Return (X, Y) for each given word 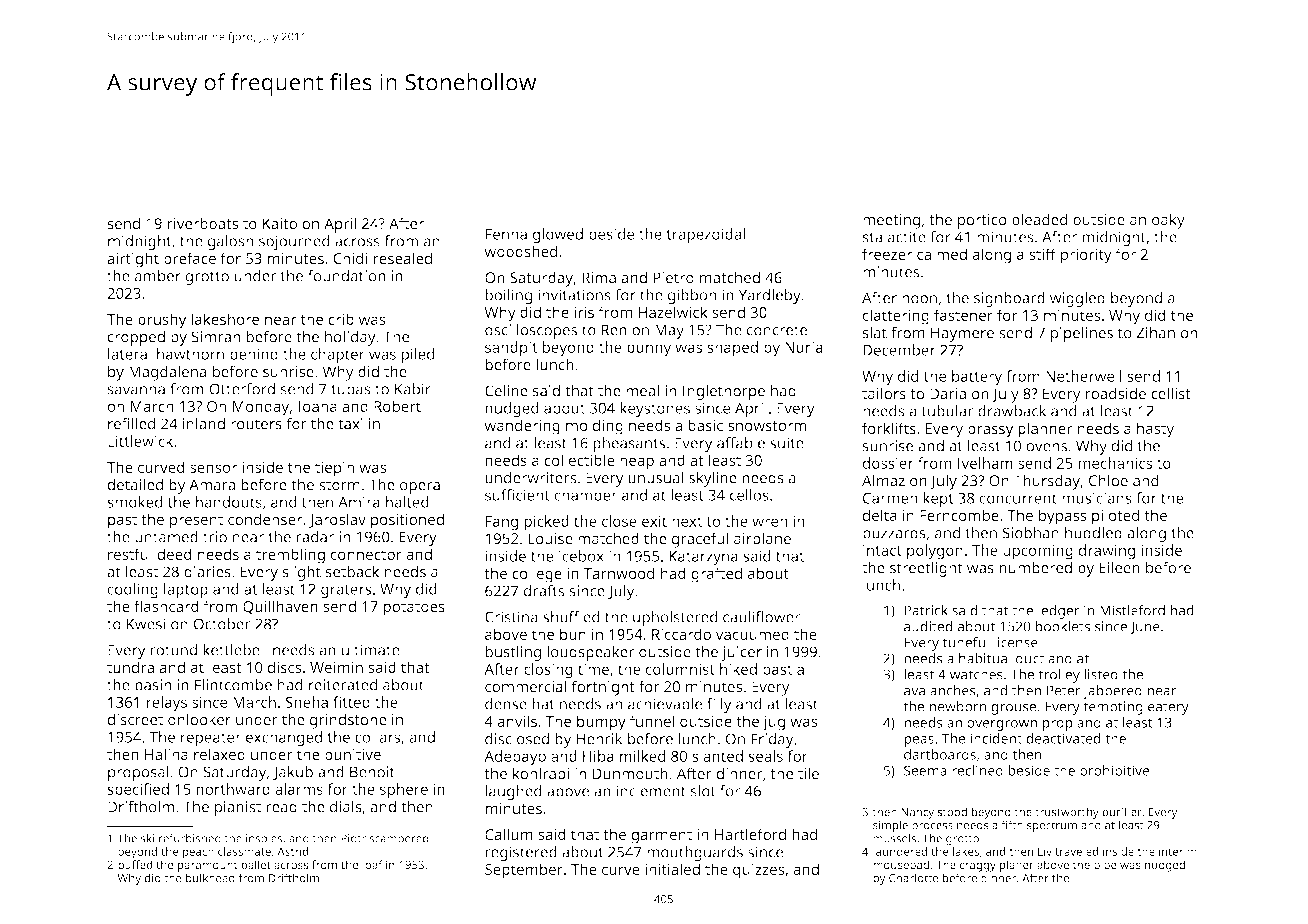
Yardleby (769, 296)
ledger (1059, 612)
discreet (135, 719)
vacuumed (752, 634)
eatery (1168, 708)
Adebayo (515, 758)
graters (346, 591)
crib (341, 319)
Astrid (292, 851)
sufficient (517, 495)
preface (190, 260)
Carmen (890, 498)
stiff (1043, 254)
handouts (229, 502)
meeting (891, 221)
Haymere (962, 334)
